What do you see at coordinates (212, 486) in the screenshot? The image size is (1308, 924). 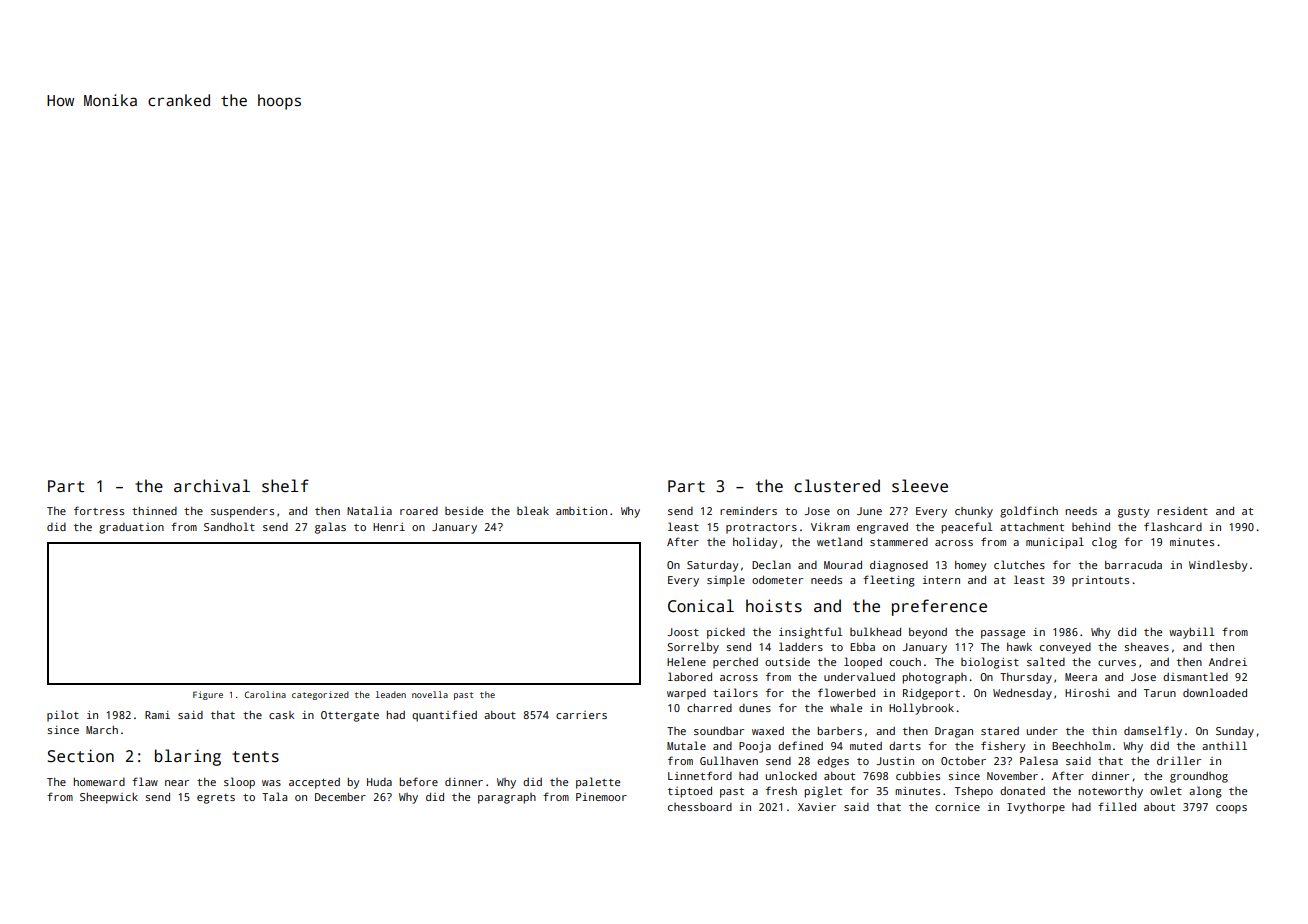 I see `archival` at bounding box center [212, 486].
